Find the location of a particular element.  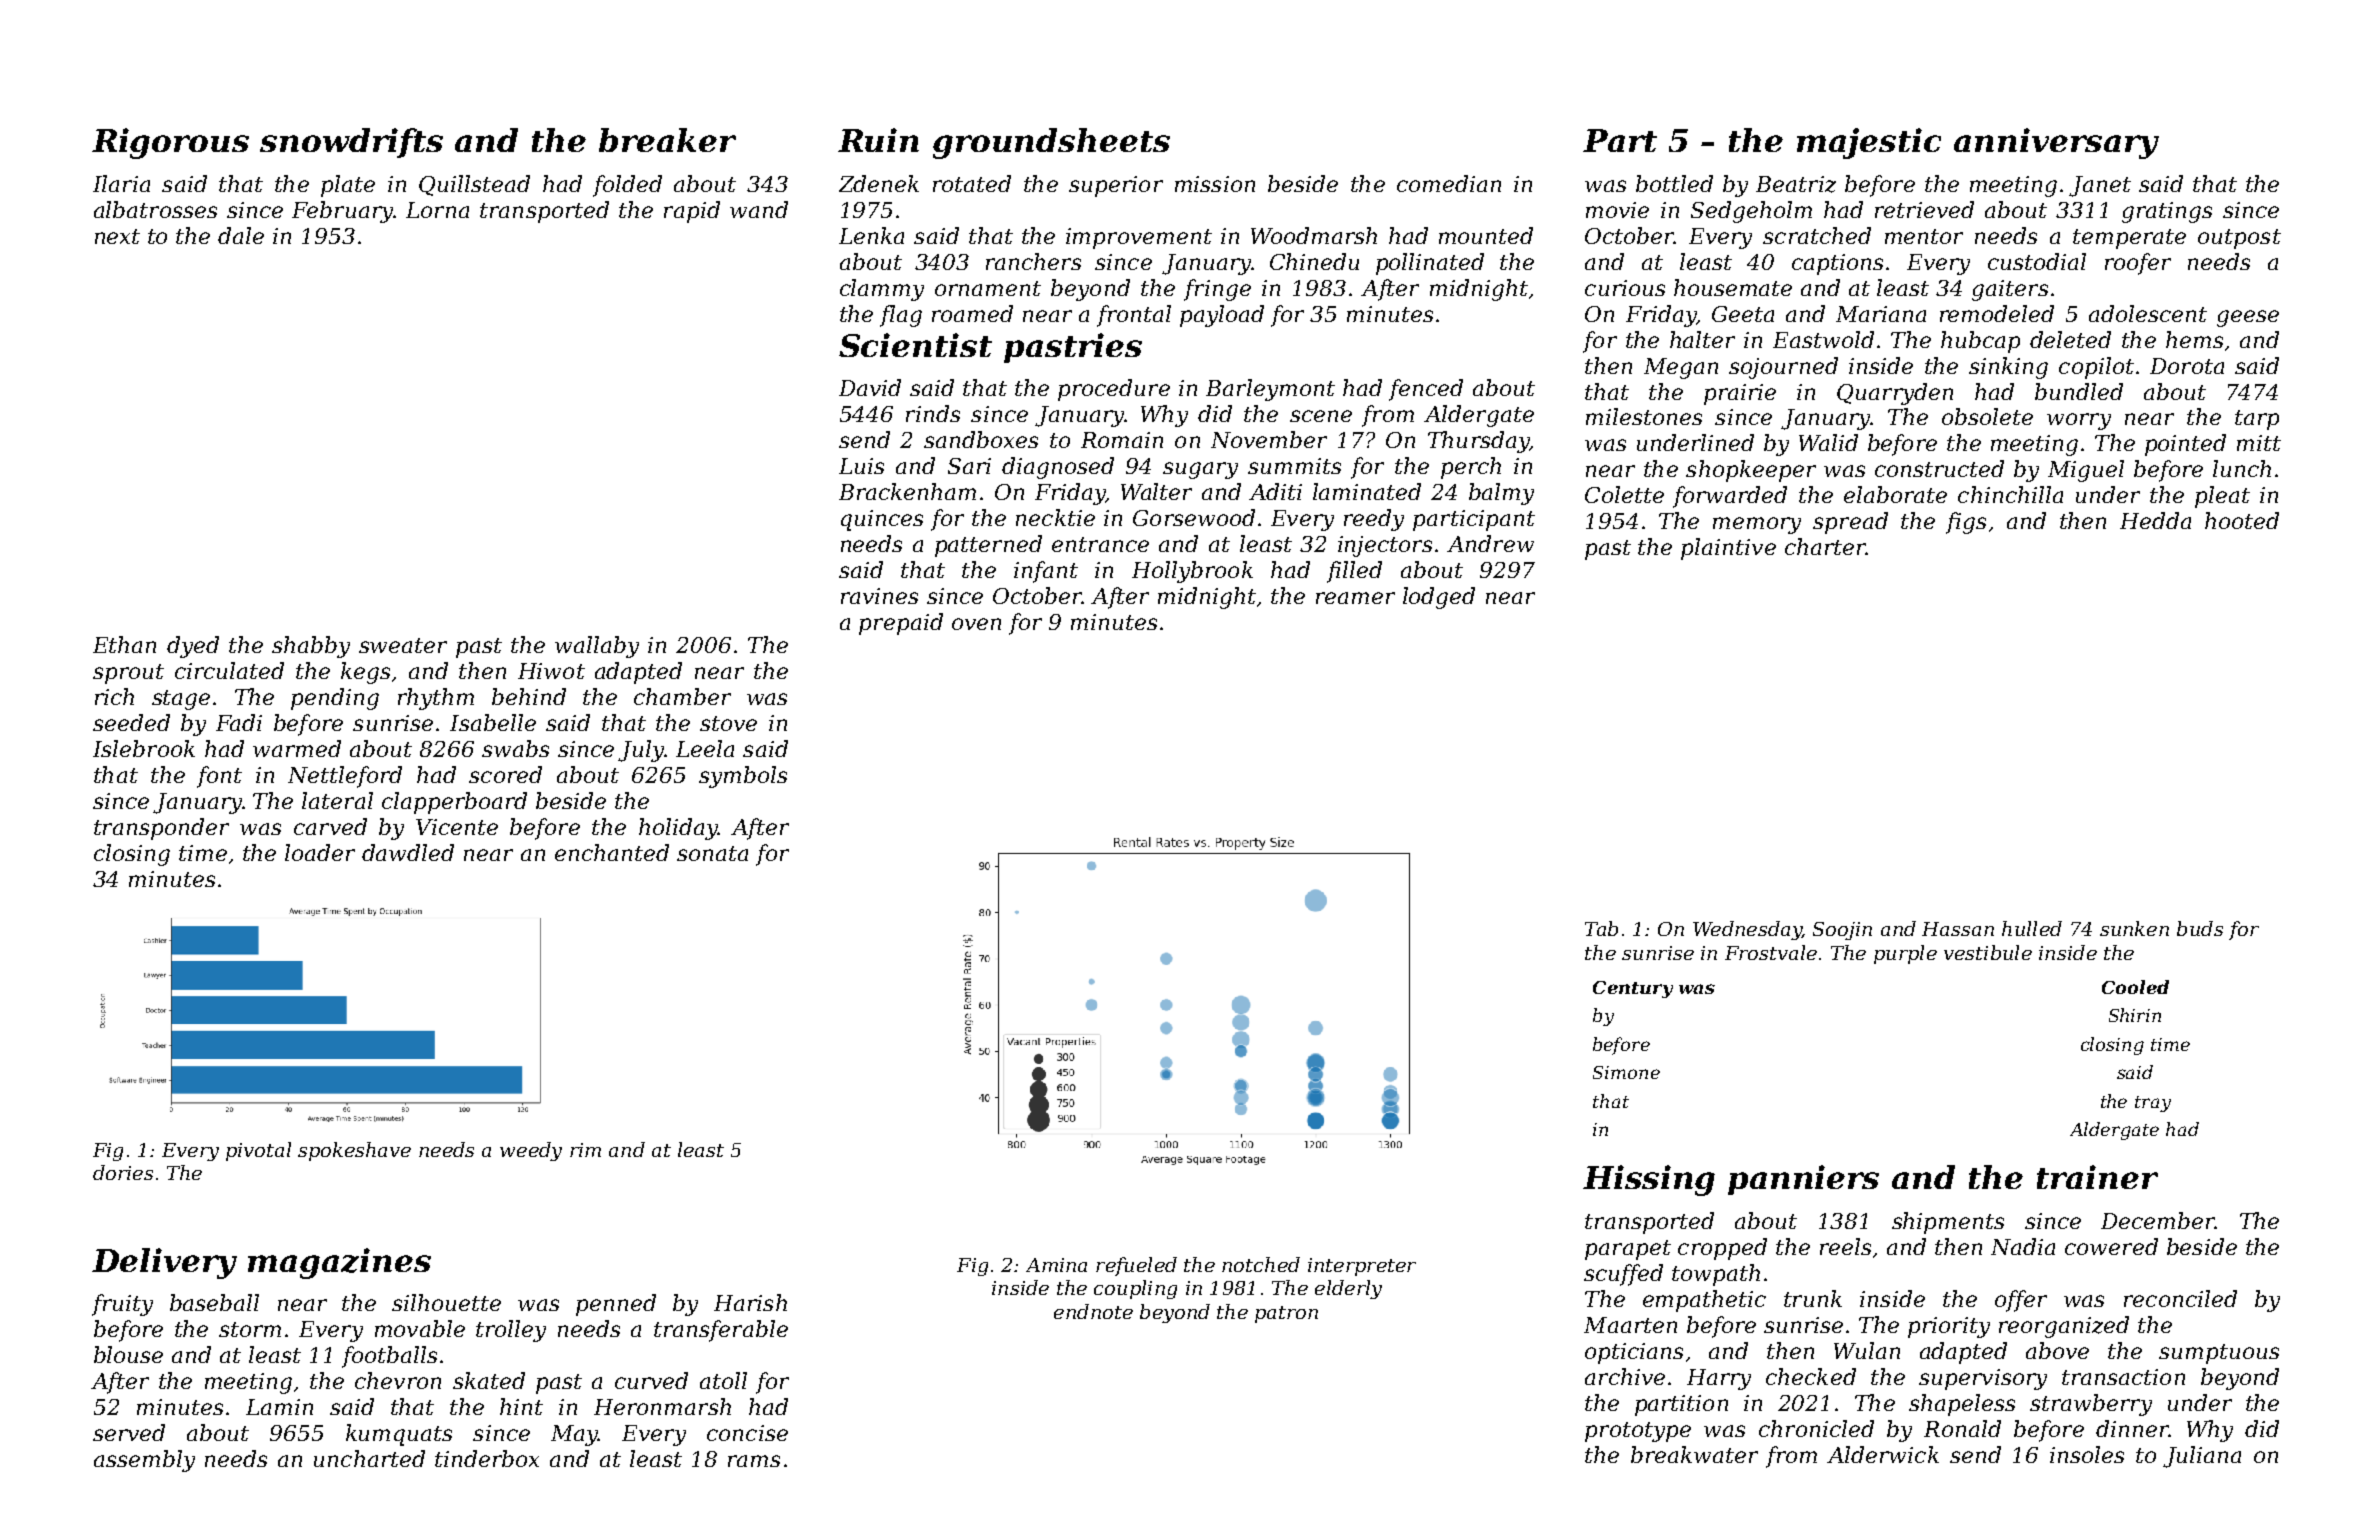

next is located at coordinates (117, 236).
